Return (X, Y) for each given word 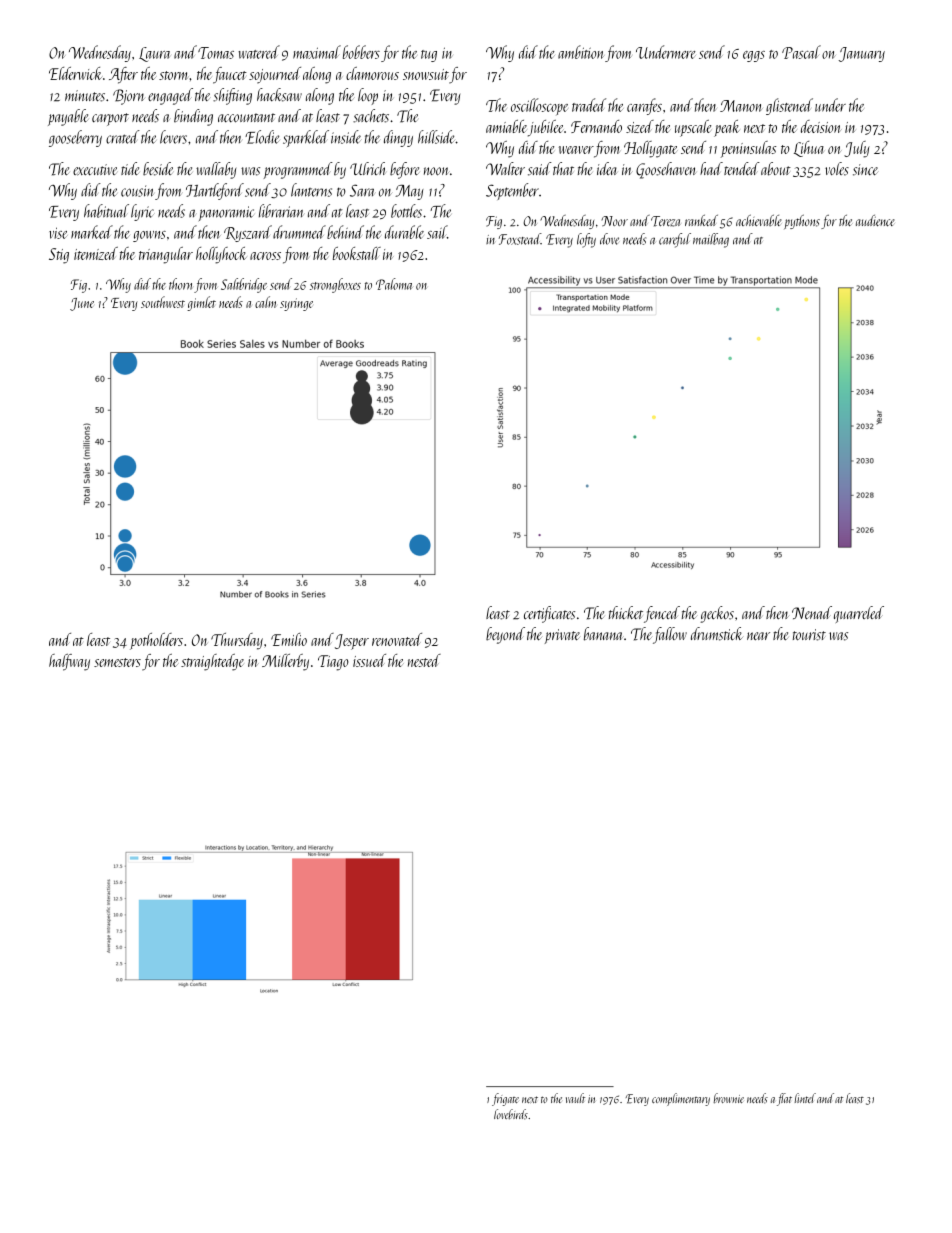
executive (95, 170)
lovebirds (511, 1114)
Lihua (809, 149)
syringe (296, 304)
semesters (117, 662)
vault (575, 1098)
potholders (156, 641)
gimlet (201, 303)
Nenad (812, 613)
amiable (506, 126)
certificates (549, 614)
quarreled (859, 614)
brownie (728, 1098)
